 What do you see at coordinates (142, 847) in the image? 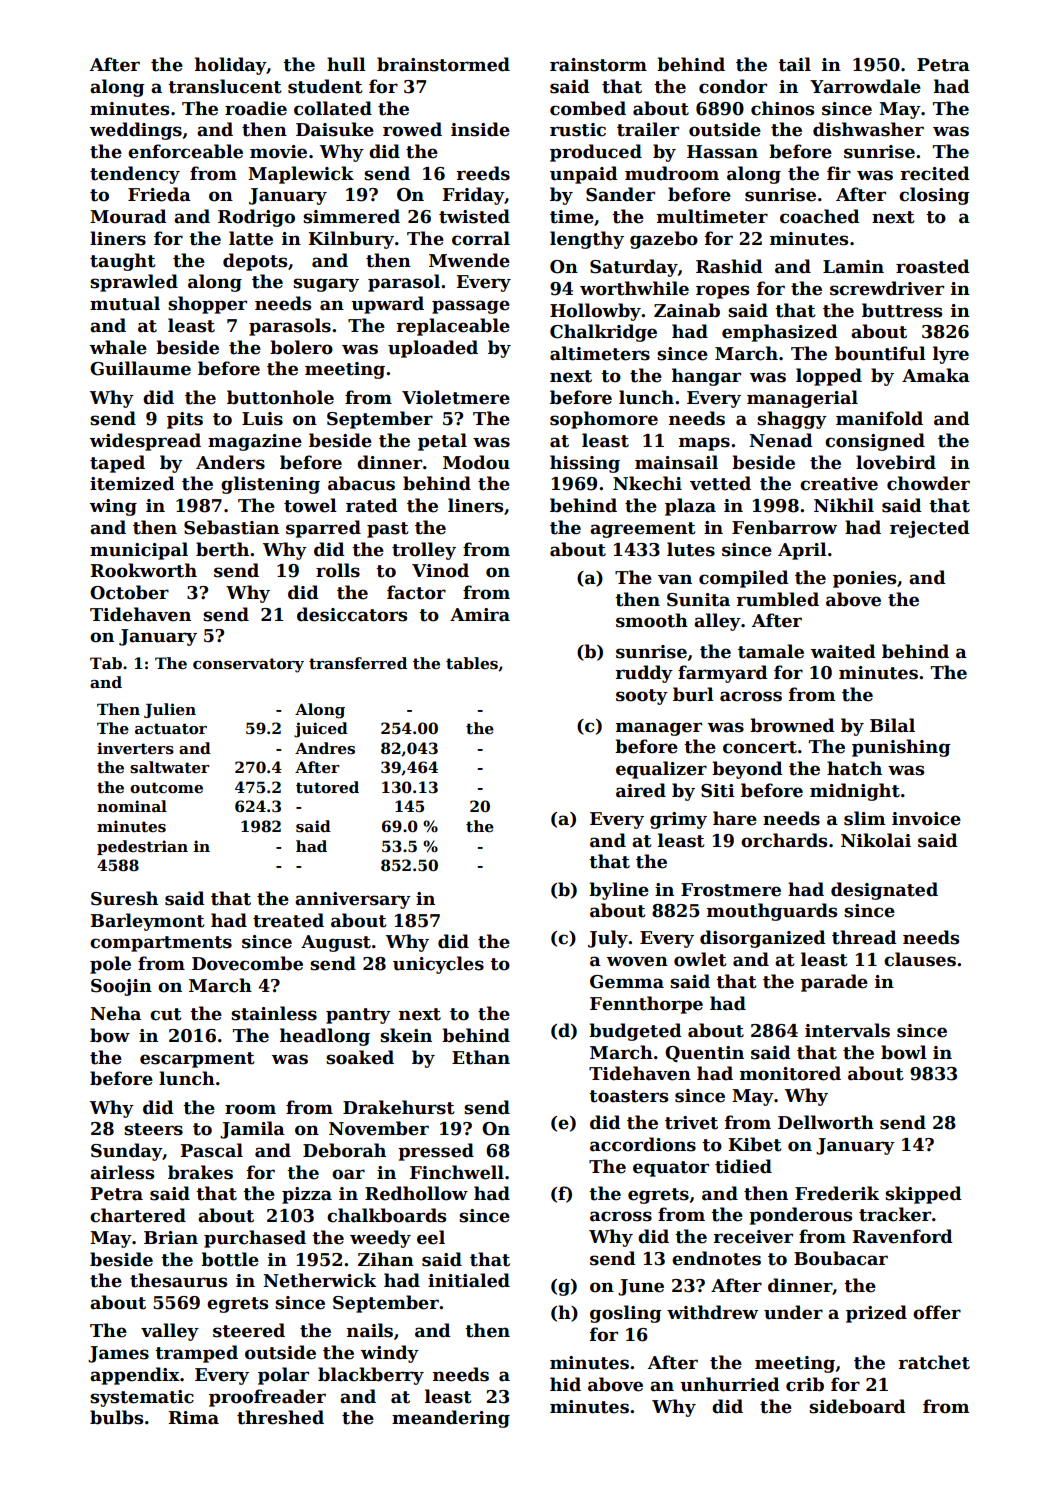
I see `pedestrian` at bounding box center [142, 847].
